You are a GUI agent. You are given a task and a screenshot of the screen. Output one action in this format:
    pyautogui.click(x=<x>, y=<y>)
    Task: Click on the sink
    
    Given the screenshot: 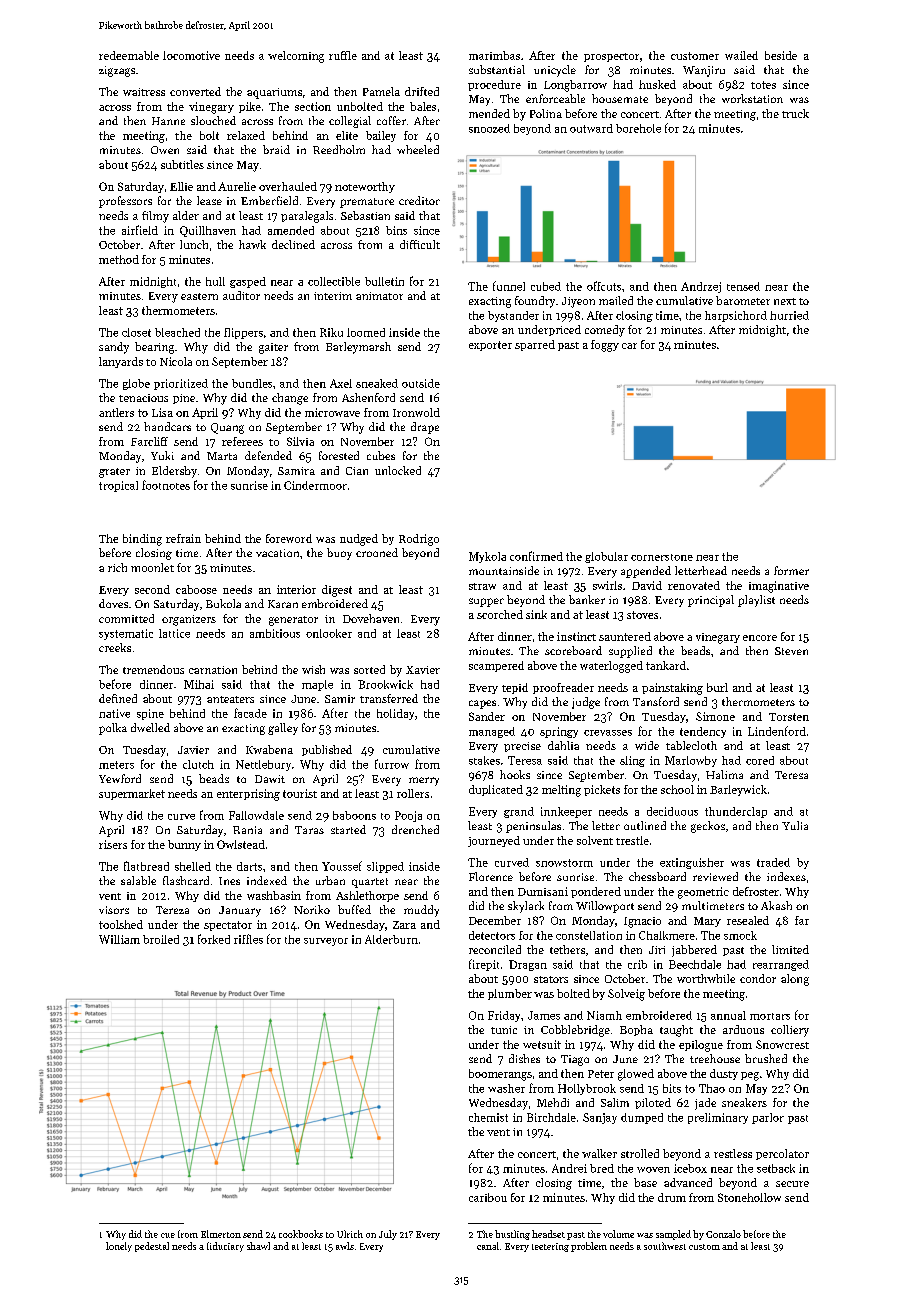 What is the action you would take?
    pyautogui.click(x=536, y=614)
